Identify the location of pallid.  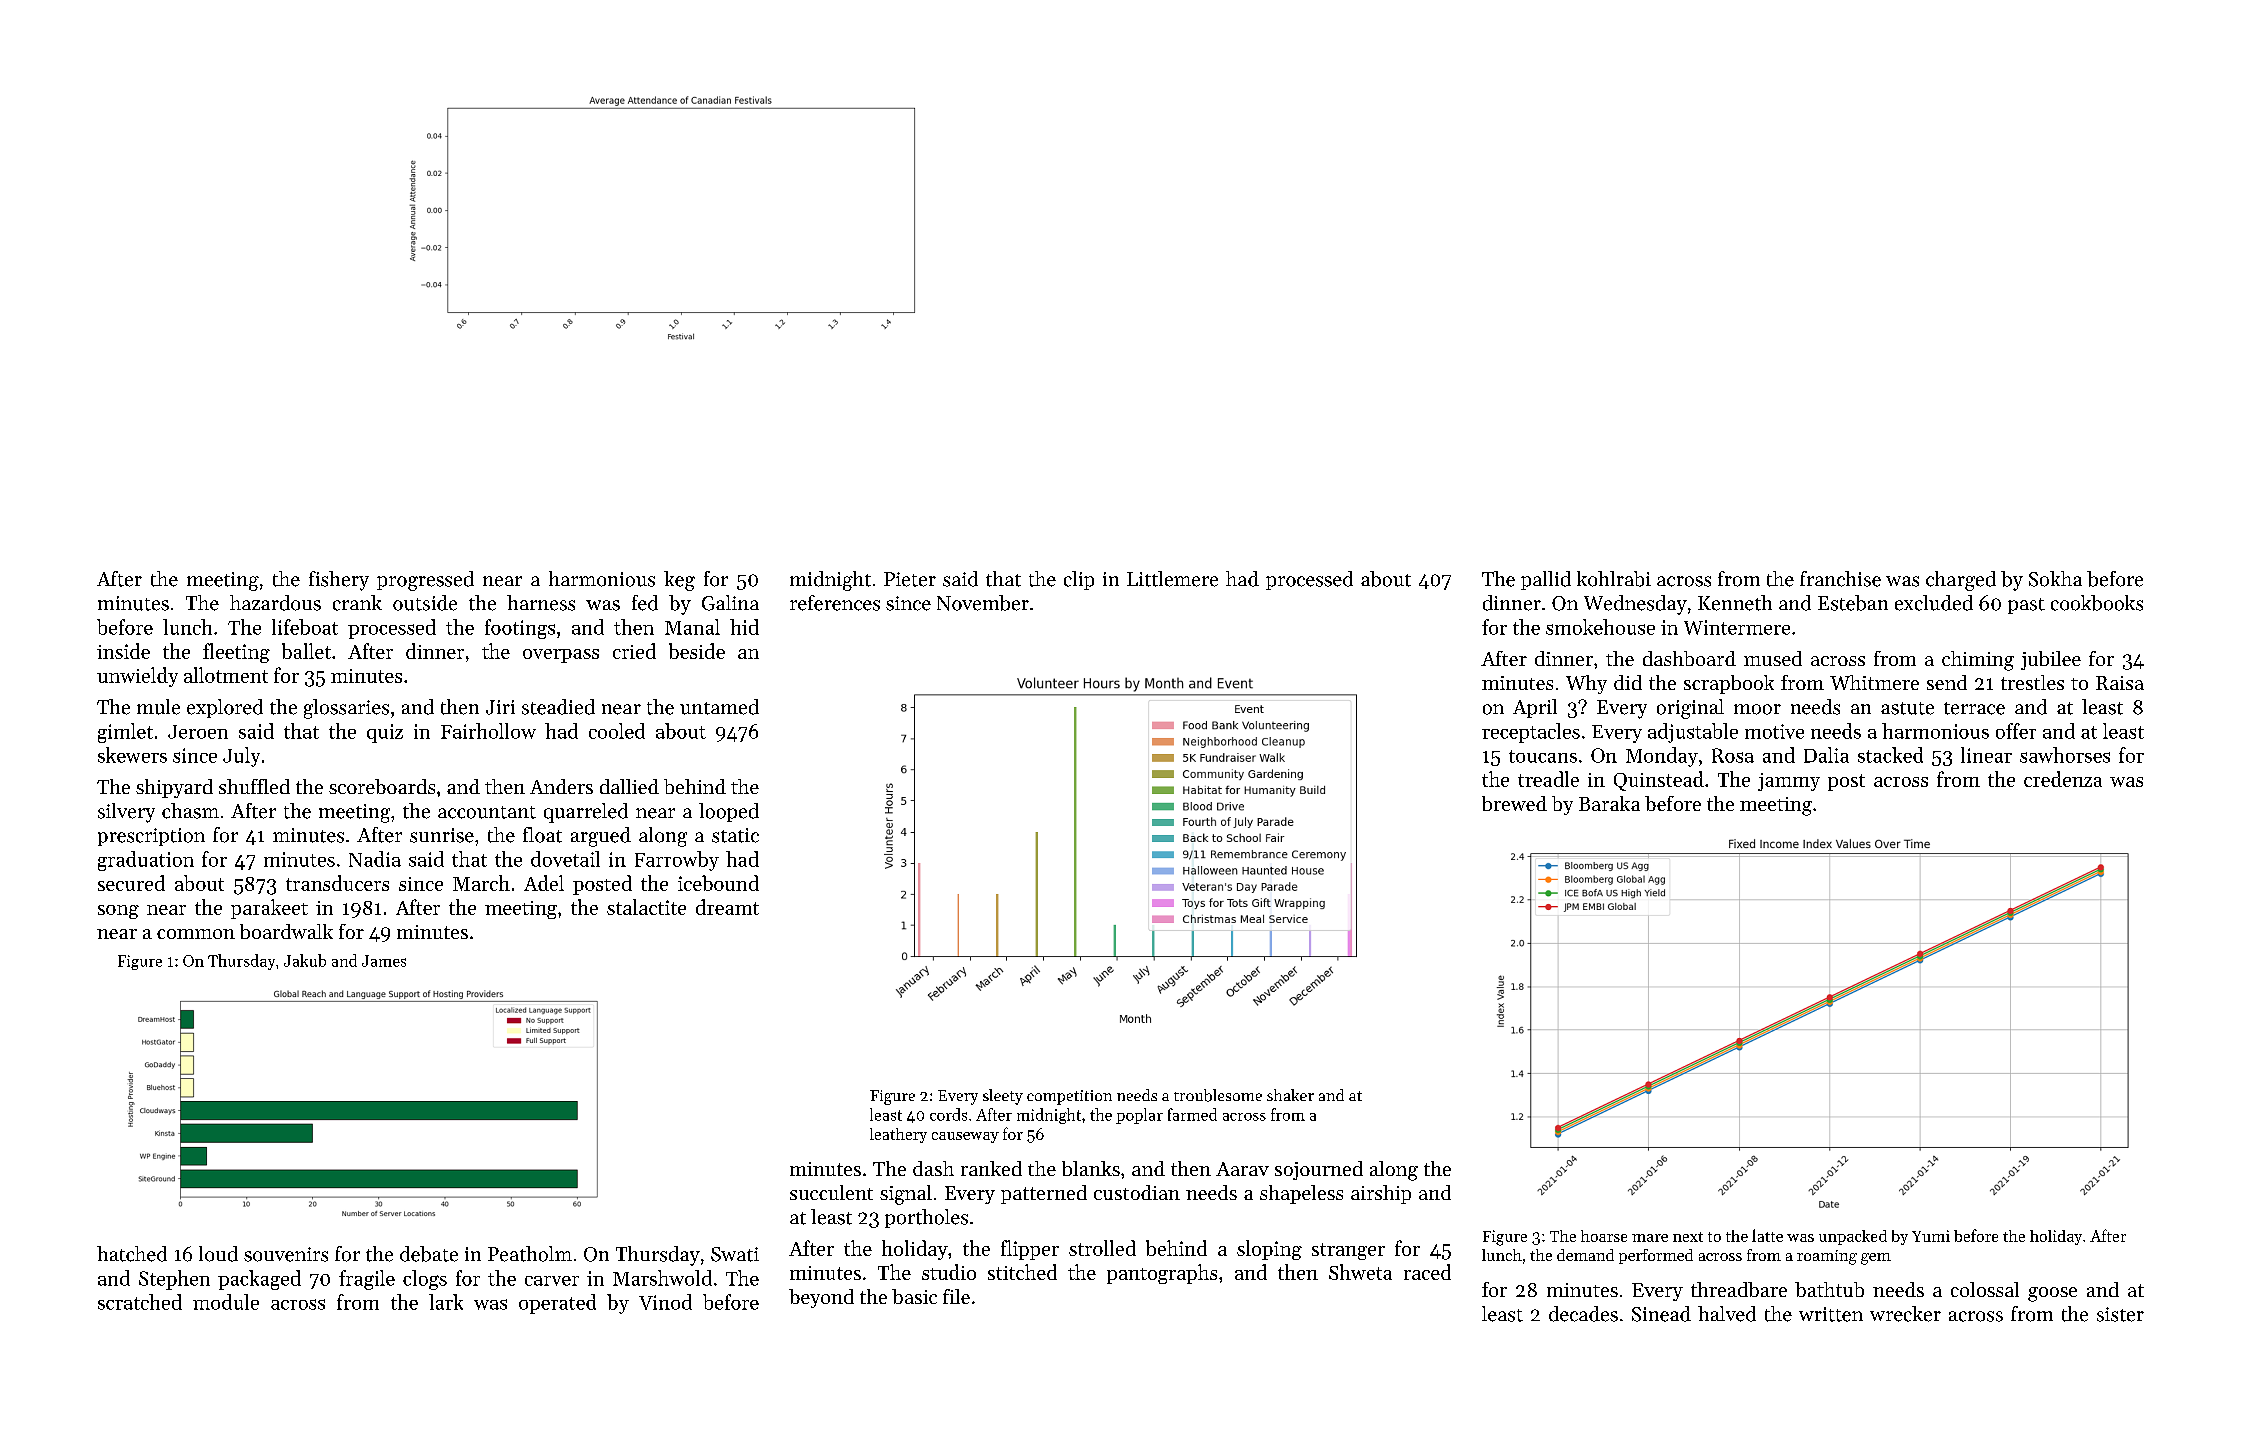
(1546, 580).
